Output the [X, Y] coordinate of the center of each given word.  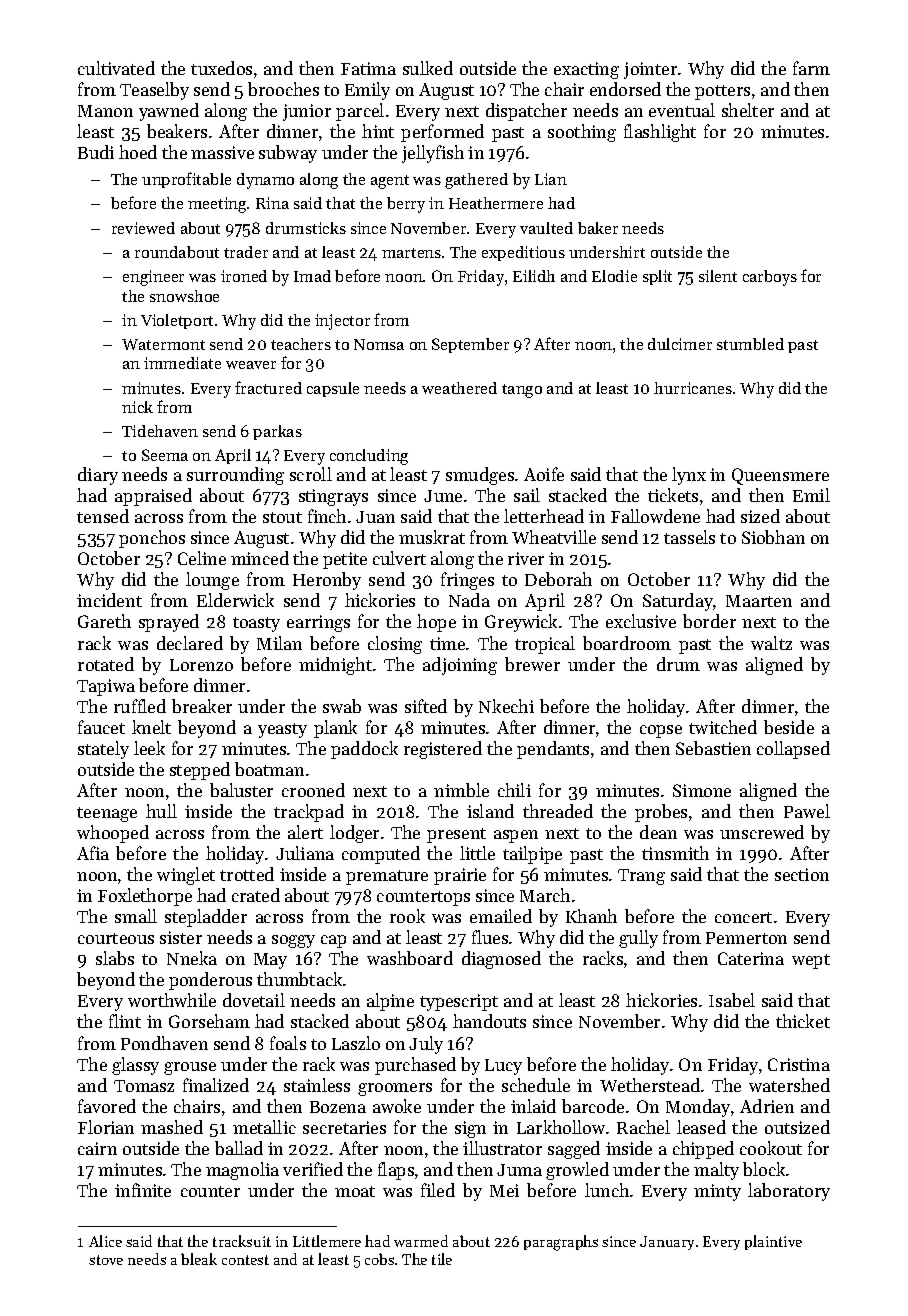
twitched [723, 727]
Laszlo [356, 1043]
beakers [177, 131]
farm [811, 68]
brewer [532, 664]
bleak [199, 1259]
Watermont [163, 344]
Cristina [799, 1064]
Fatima [368, 68]
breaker [202, 706]
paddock [364, 750]
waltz [771, 643]
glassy [135, 1066]
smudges [480, 476]
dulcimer [680, 344]
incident [109, 600]
